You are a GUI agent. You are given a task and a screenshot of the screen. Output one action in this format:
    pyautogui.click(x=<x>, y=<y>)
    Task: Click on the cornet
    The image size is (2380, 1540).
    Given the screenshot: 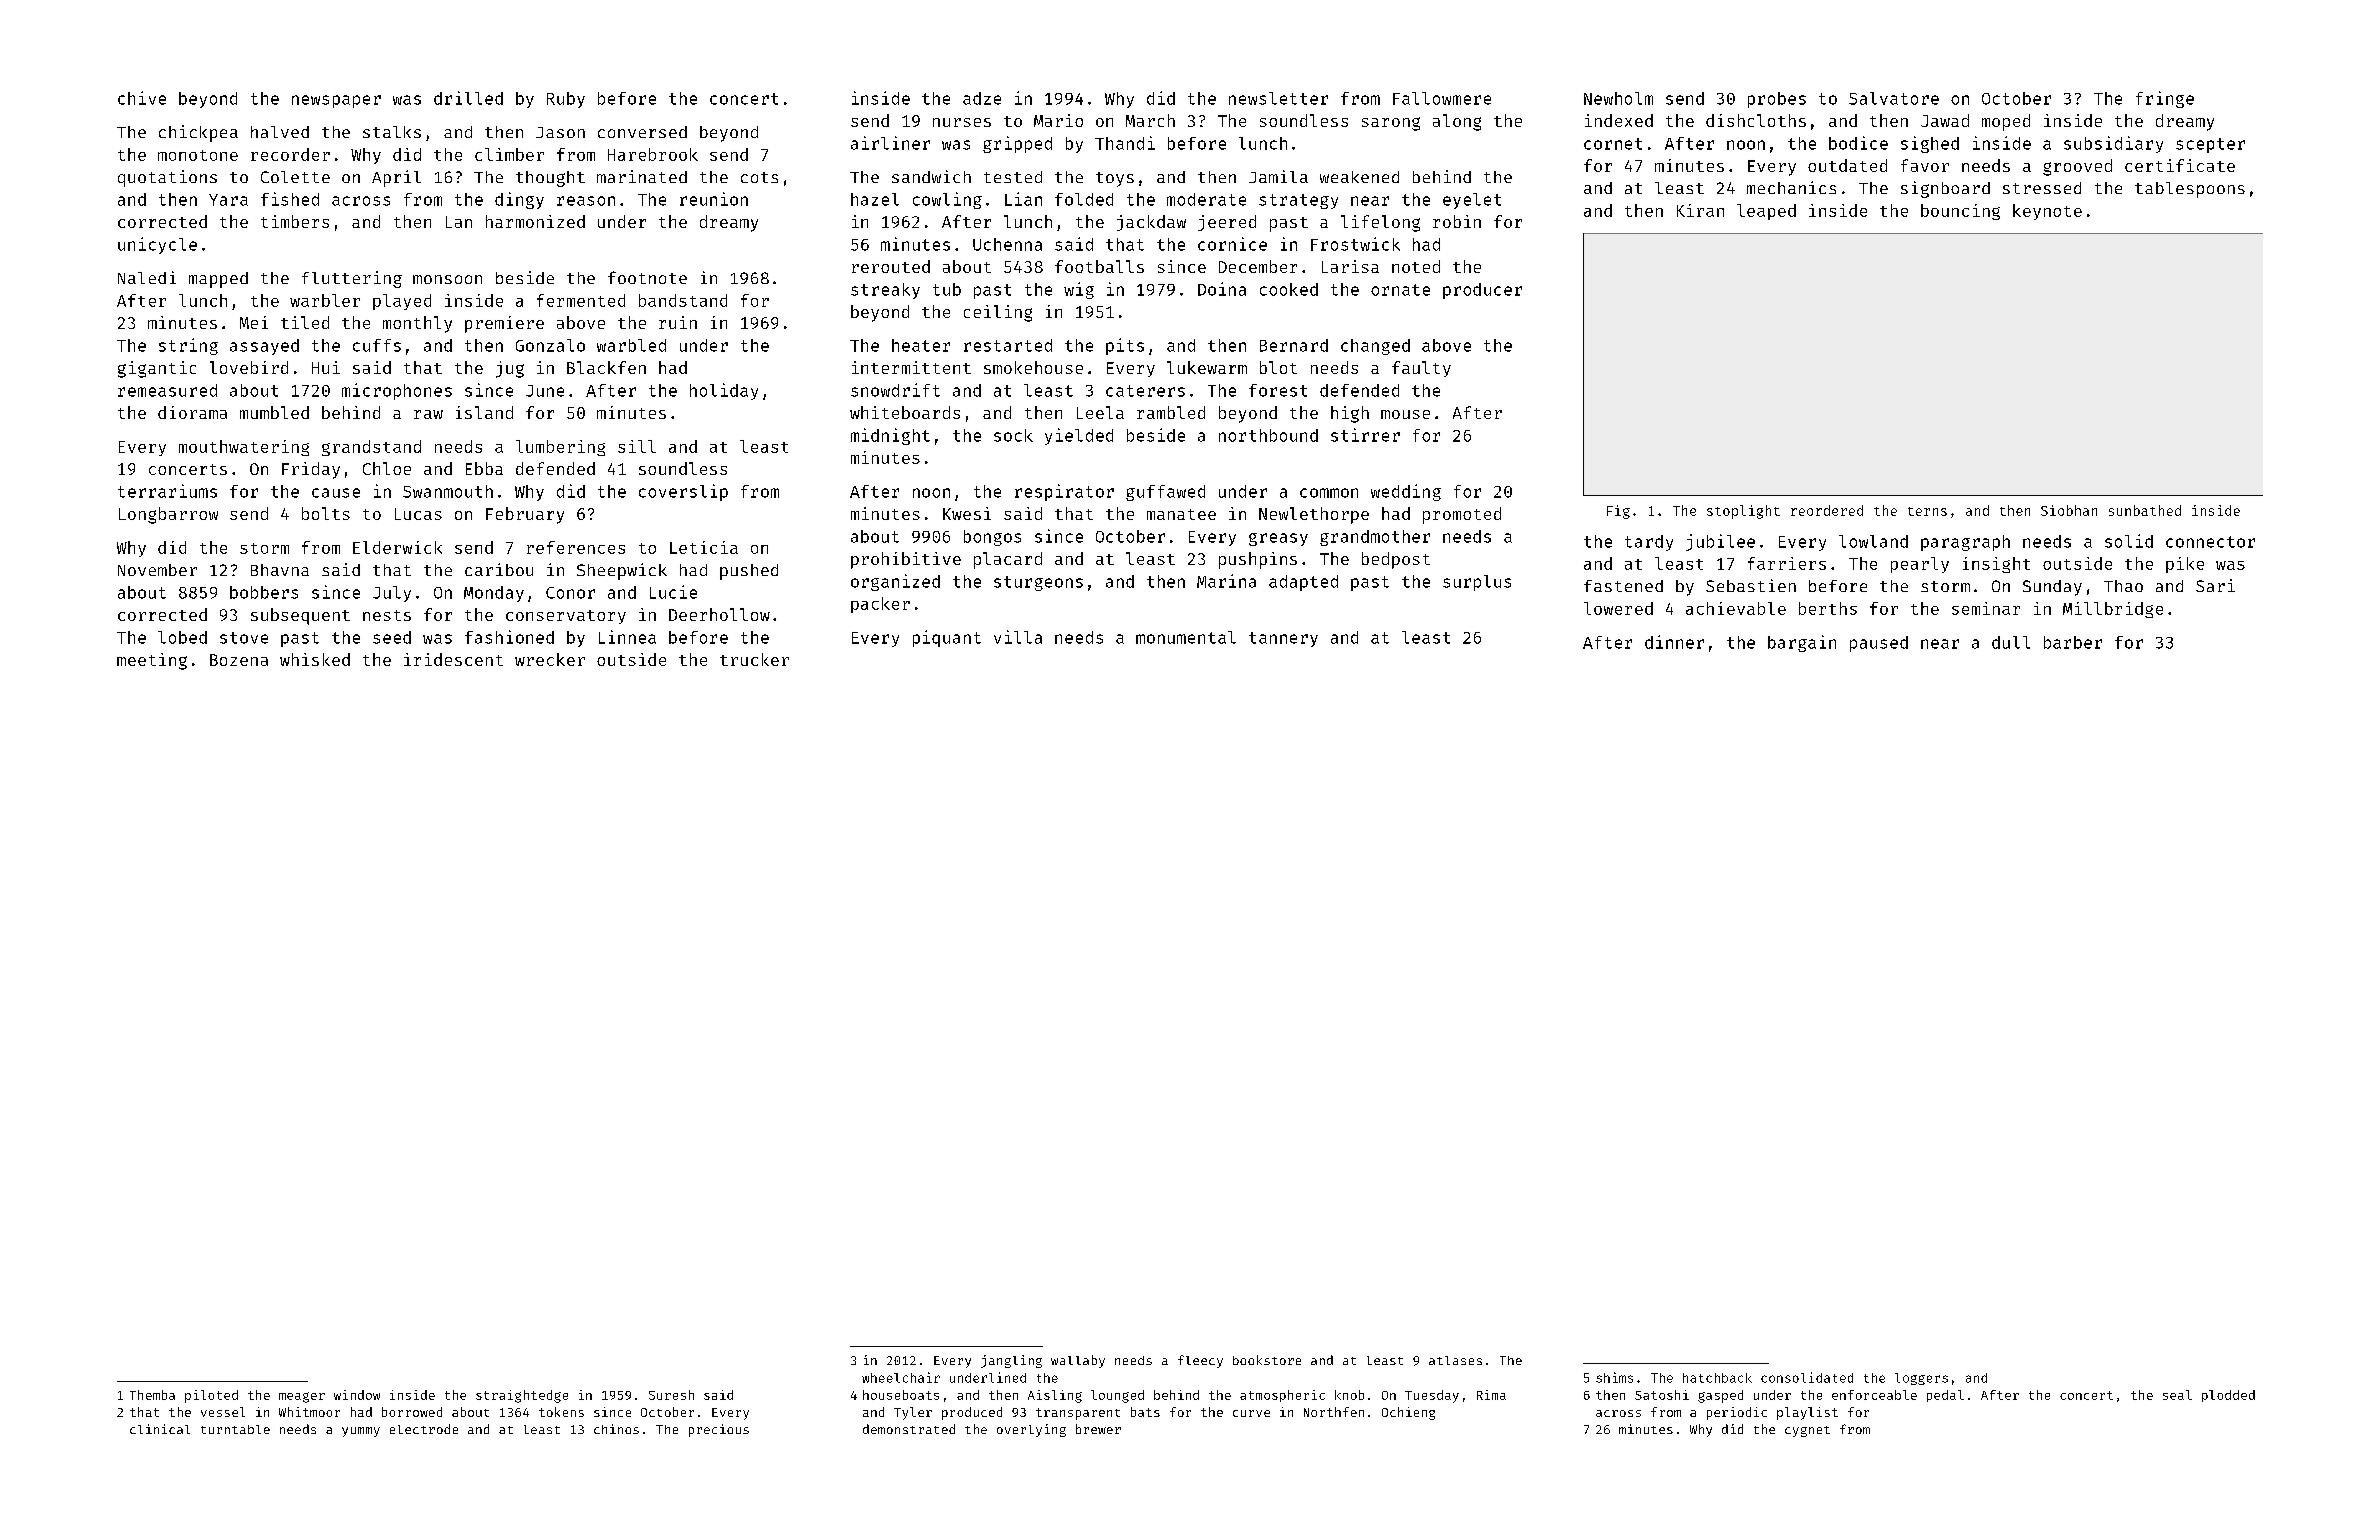 What is the action you would take?
    pyautogui.click(x=1613, y=144)
